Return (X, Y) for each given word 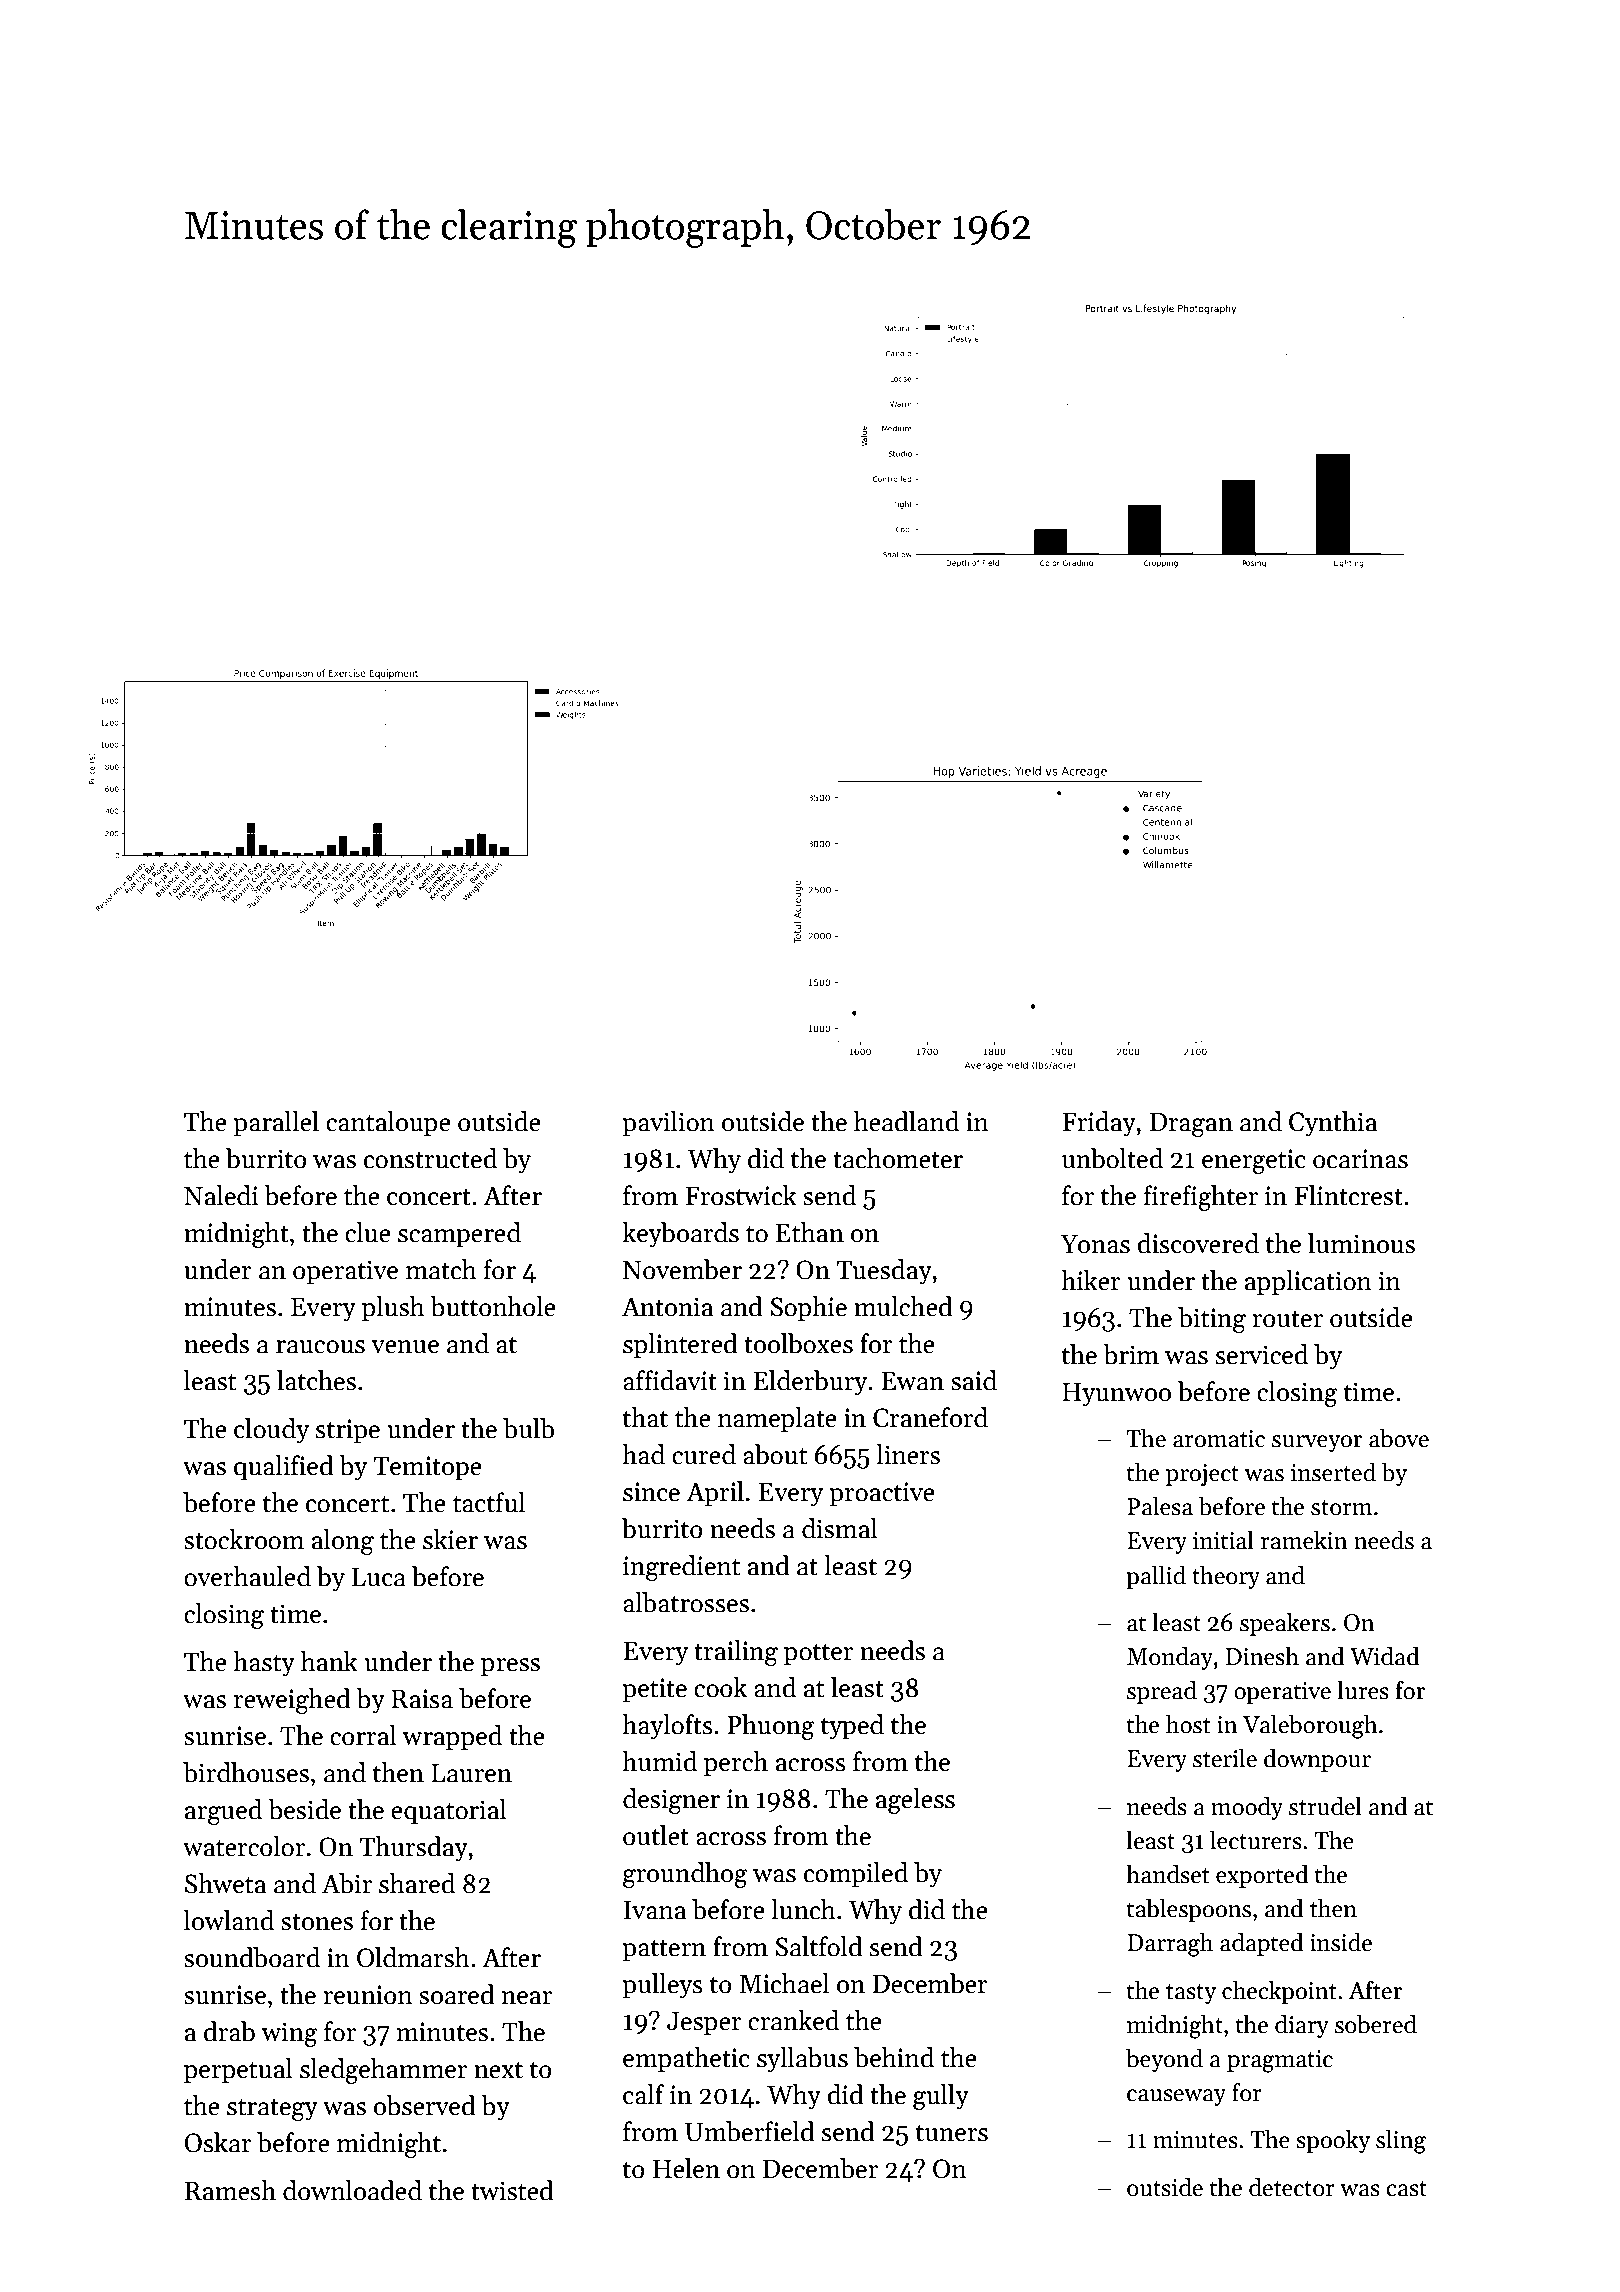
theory (1226, 1577)
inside (1341, 1942)
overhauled (247, 1576)
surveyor (1317, 1443)
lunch (803, 1909)
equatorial (449, 1812)
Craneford (930, 1417)
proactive (882, 1494)
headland (906, 1121)
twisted (512, 2190)
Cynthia (1333, 1124)
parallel (276, 1124)
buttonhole (493, 1306)
